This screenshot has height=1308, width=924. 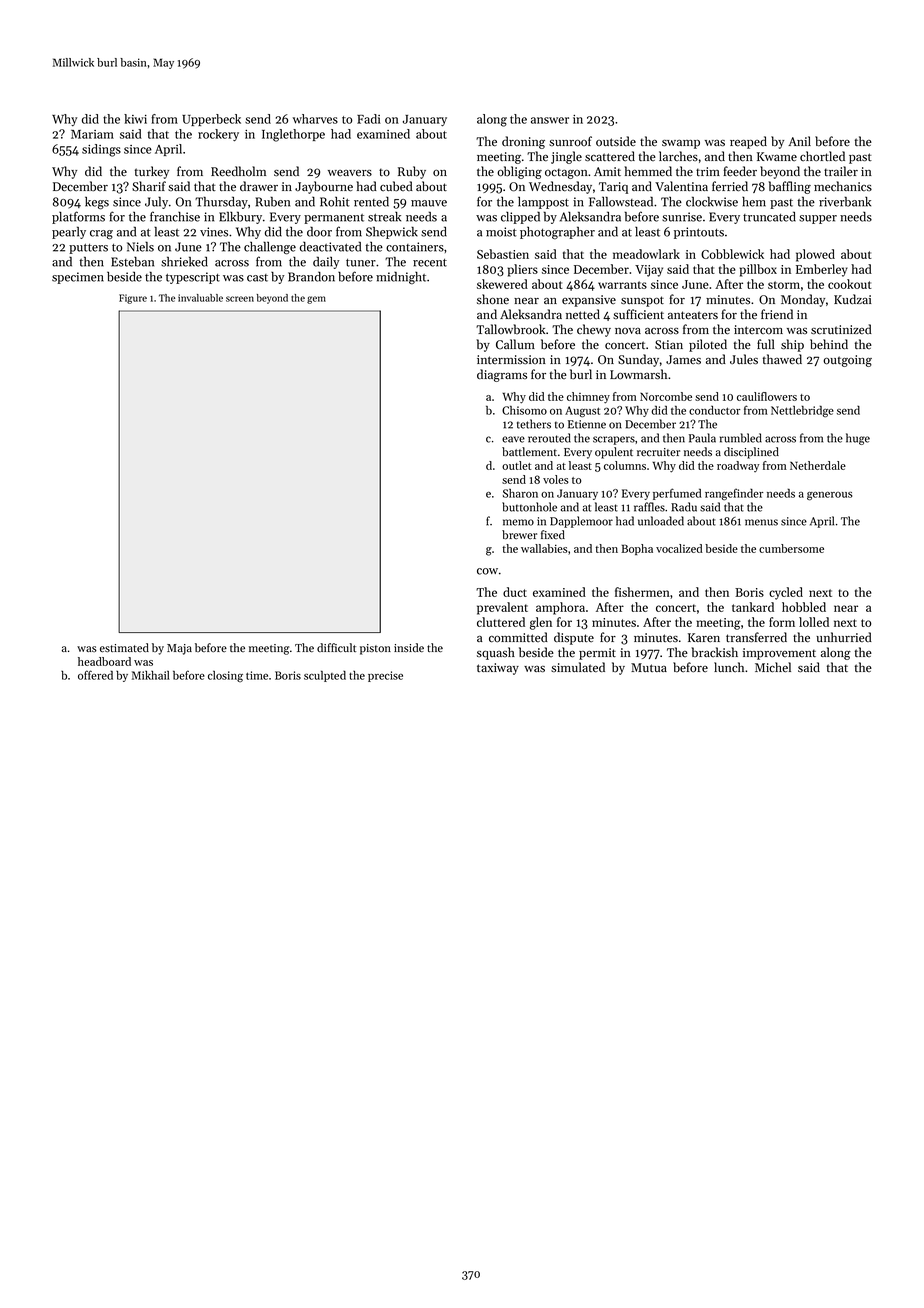 What do you see at coordinates (218, 135) in the screenshot?
I see `rockery` at bounding box center [218, 135].
